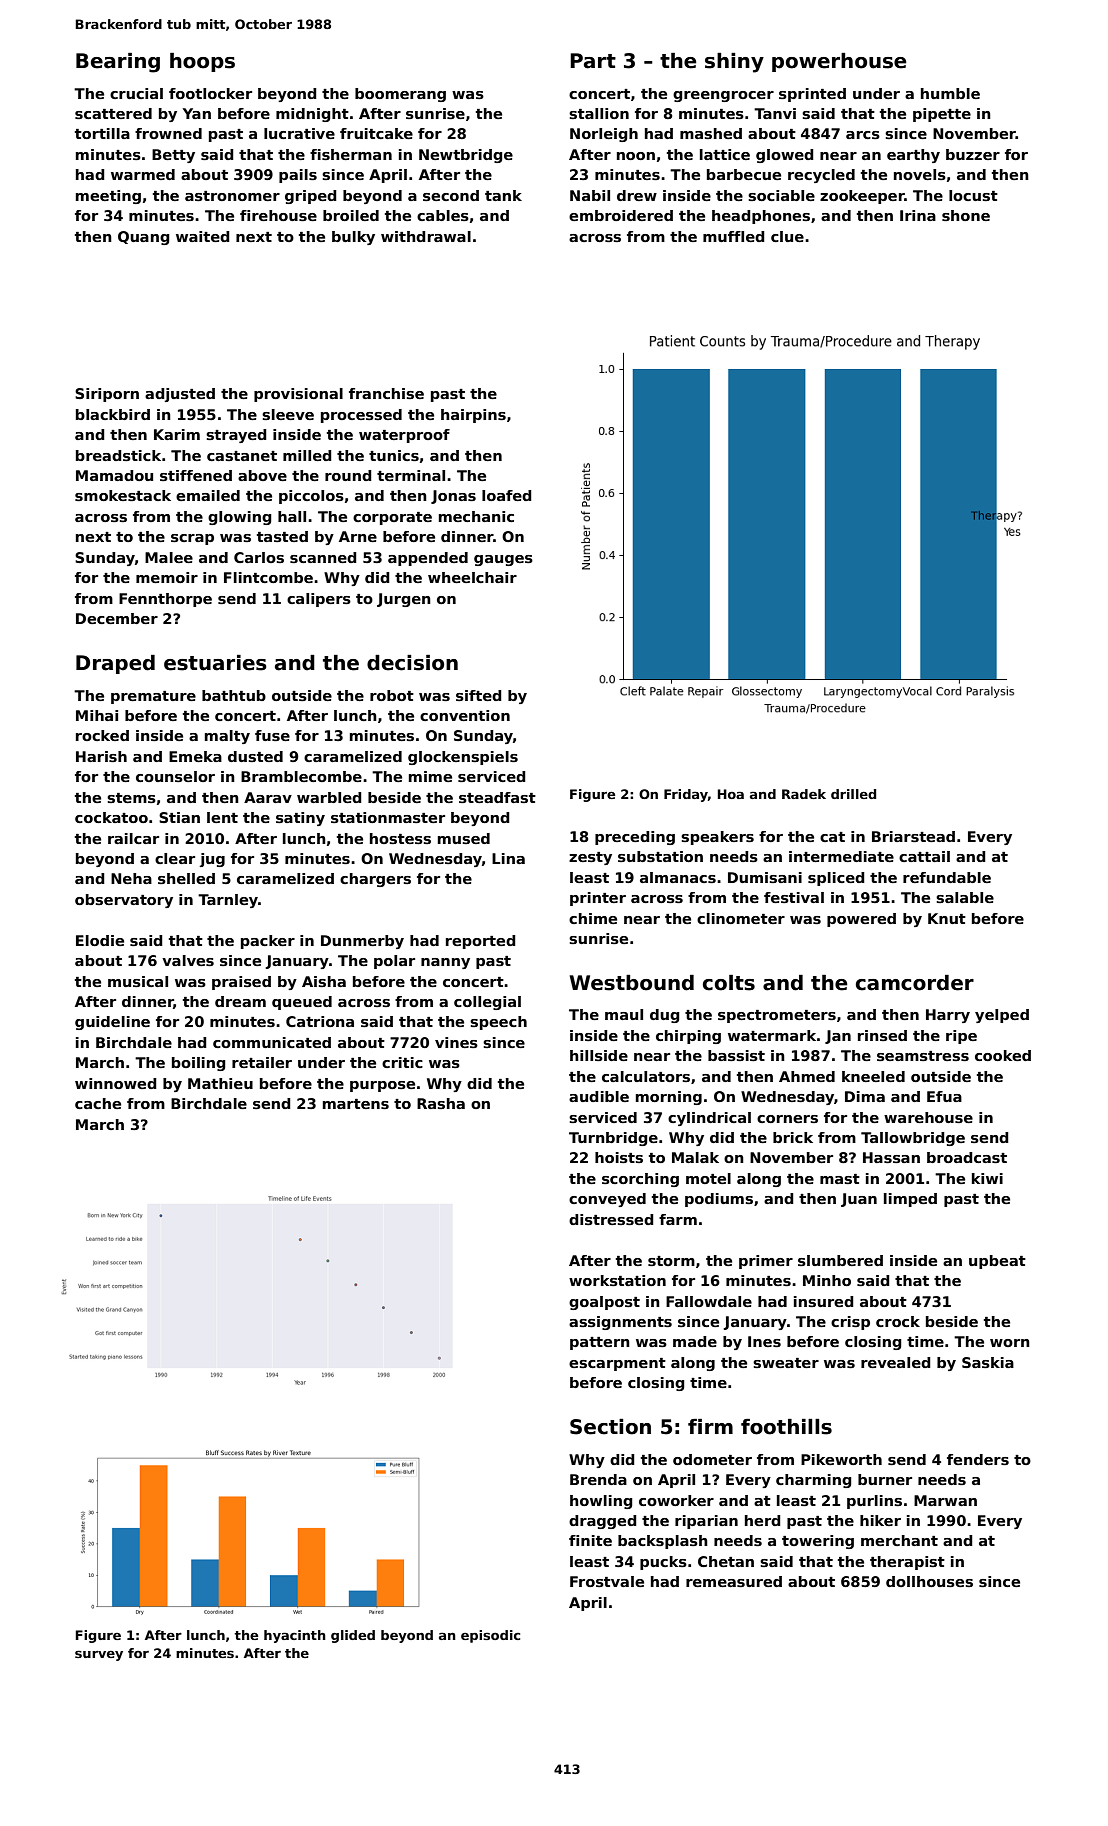 The width and height of the image is (1108, 1826). What do you see at coordinates (441, 1103) in the image?
I see `Rasha` at bounding box center [441, 1103].
